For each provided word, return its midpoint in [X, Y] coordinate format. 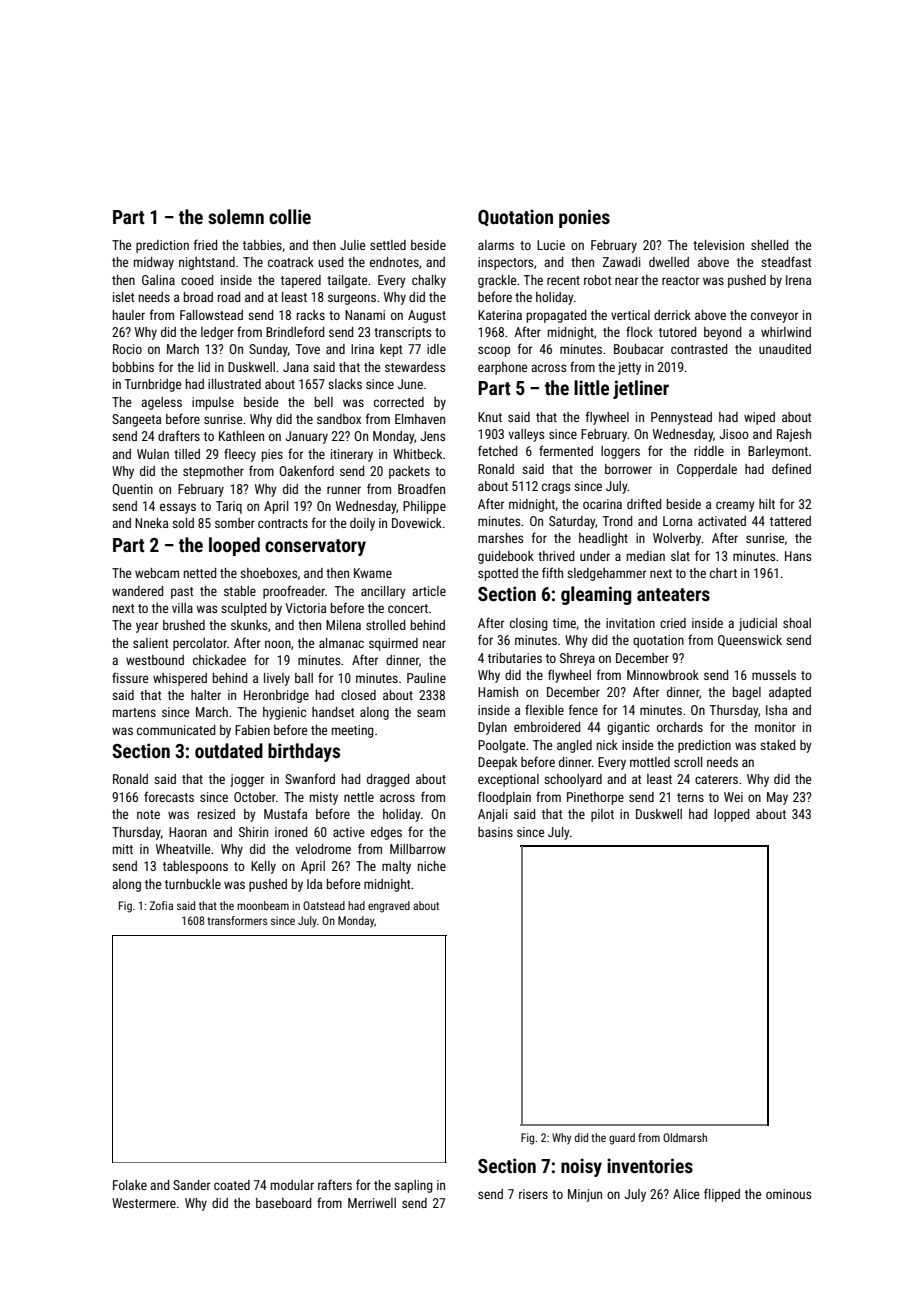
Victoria [305, 608]
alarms [496, 245]
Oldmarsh [685, 1137]
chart [723, 573]
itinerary [352, 455]
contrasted [699, 349]
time [564, 623]
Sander [191, 1185]
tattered [790, 521]
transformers [237, 920]
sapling [413, 1186]
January [307, 437]
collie [290, 216]
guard [622, 1139]
